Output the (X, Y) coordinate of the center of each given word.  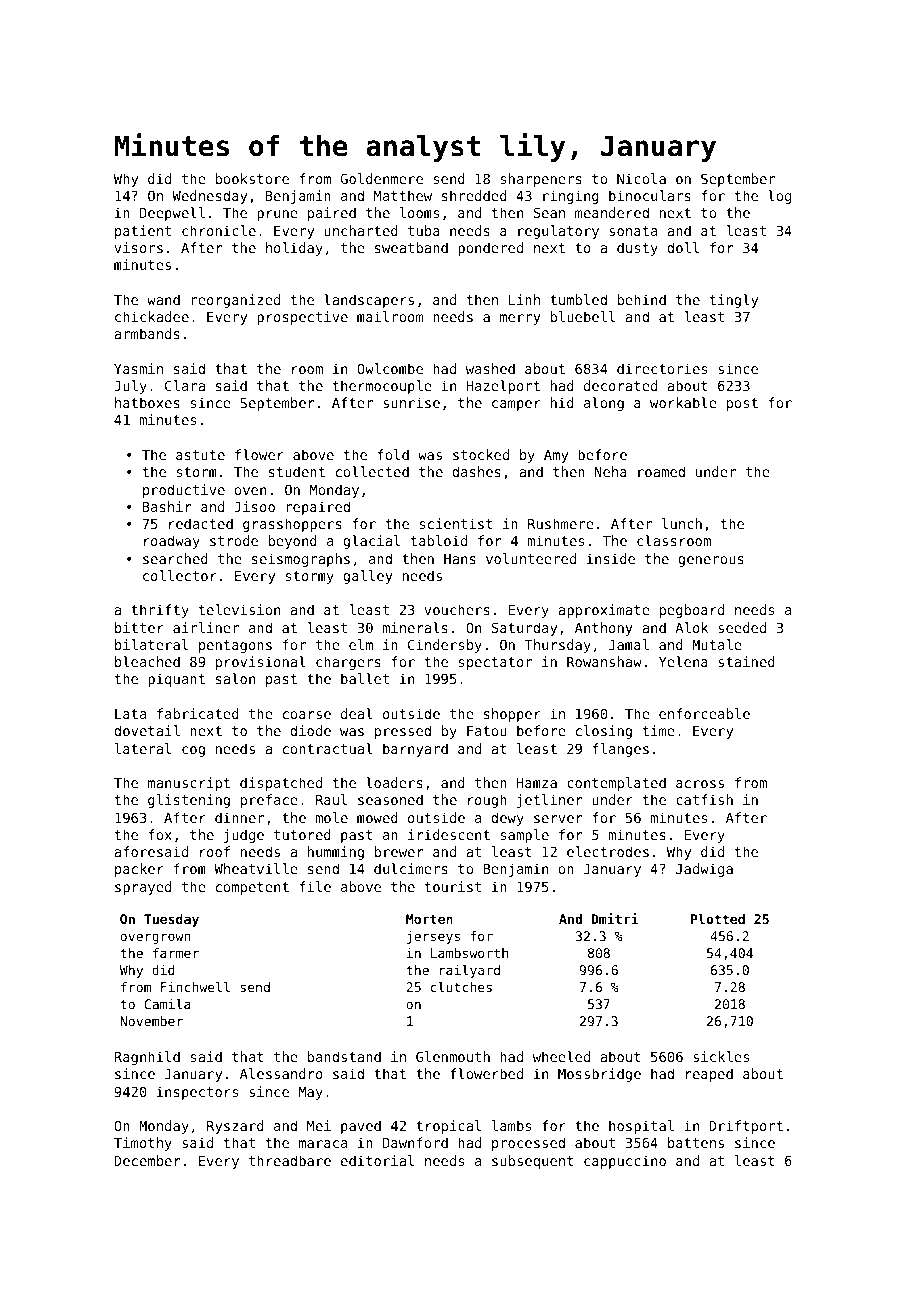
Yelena (683, 661)
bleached (147, 661)
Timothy (143, 1144)
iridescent (449, 834)
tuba (424, 230)
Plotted (718, 919)
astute (200, 455)
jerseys (433, 937)
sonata (633, 231)
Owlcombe (390, 368)
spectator (495, 663)
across (700, 784)
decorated (620, 385)
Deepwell (172, 214)
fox (160, 834)
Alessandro (281, 1073)
